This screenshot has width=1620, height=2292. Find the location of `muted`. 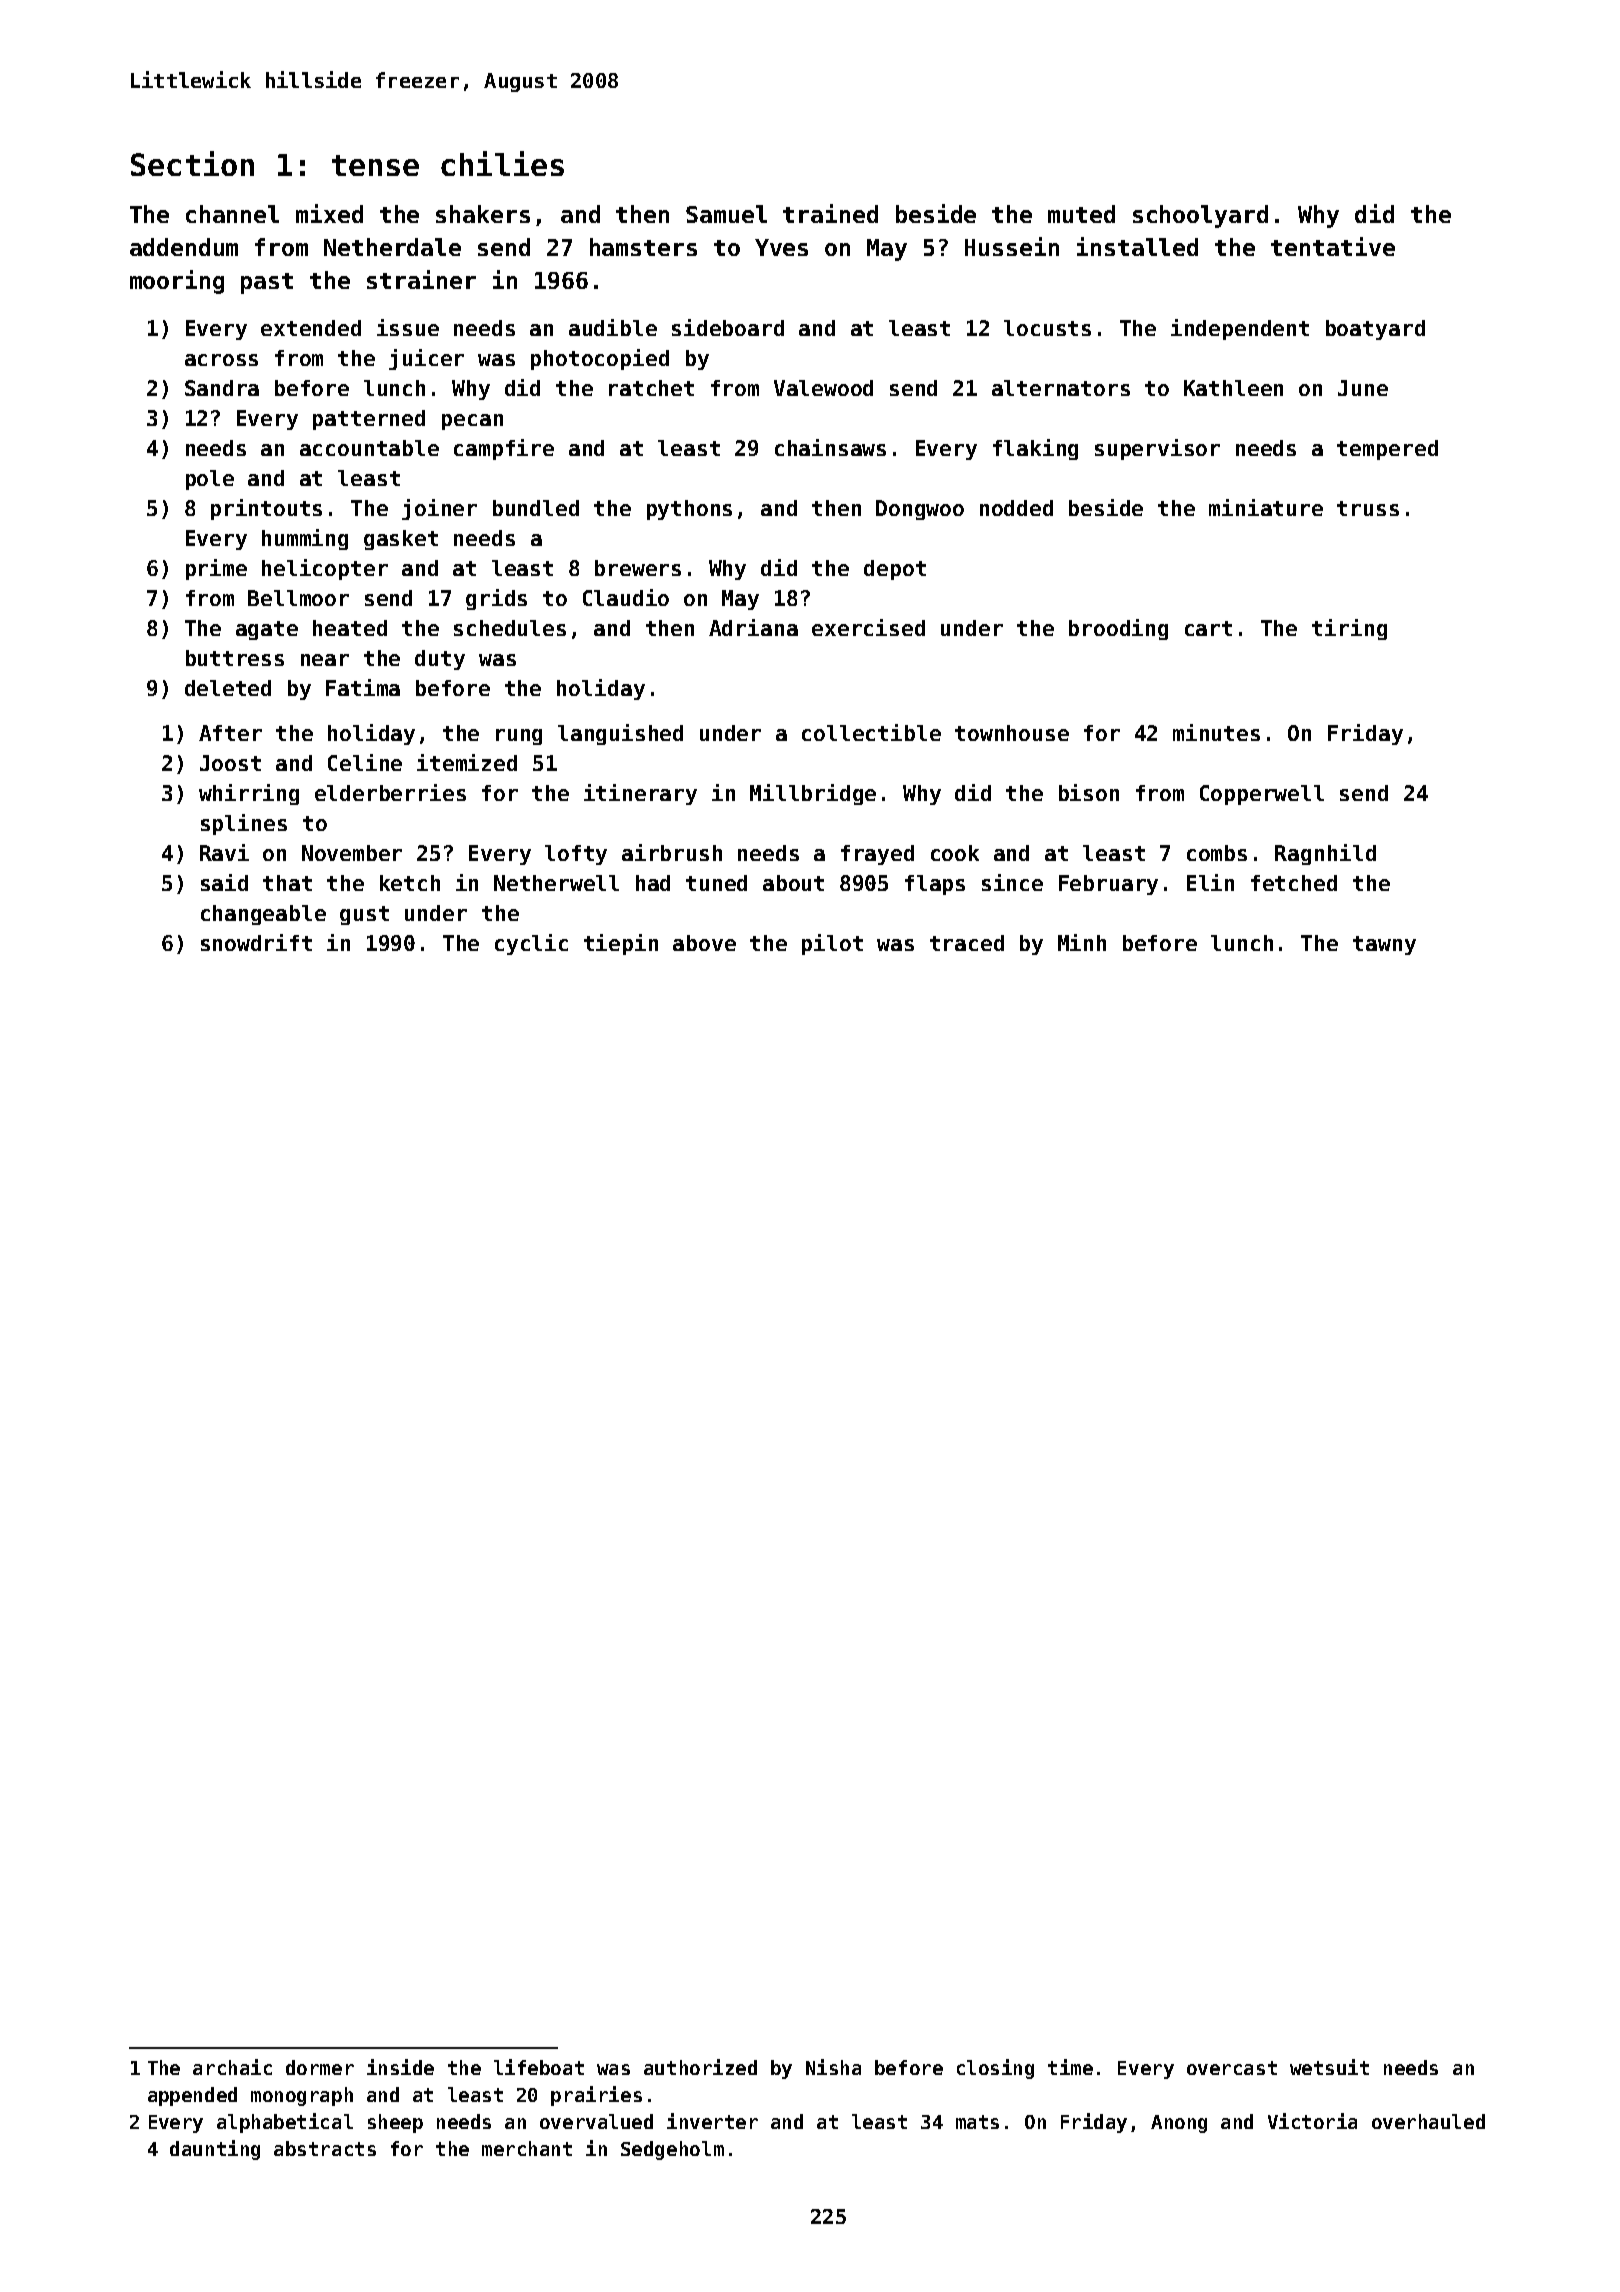

muted is located at coordinates (1081, 214).
